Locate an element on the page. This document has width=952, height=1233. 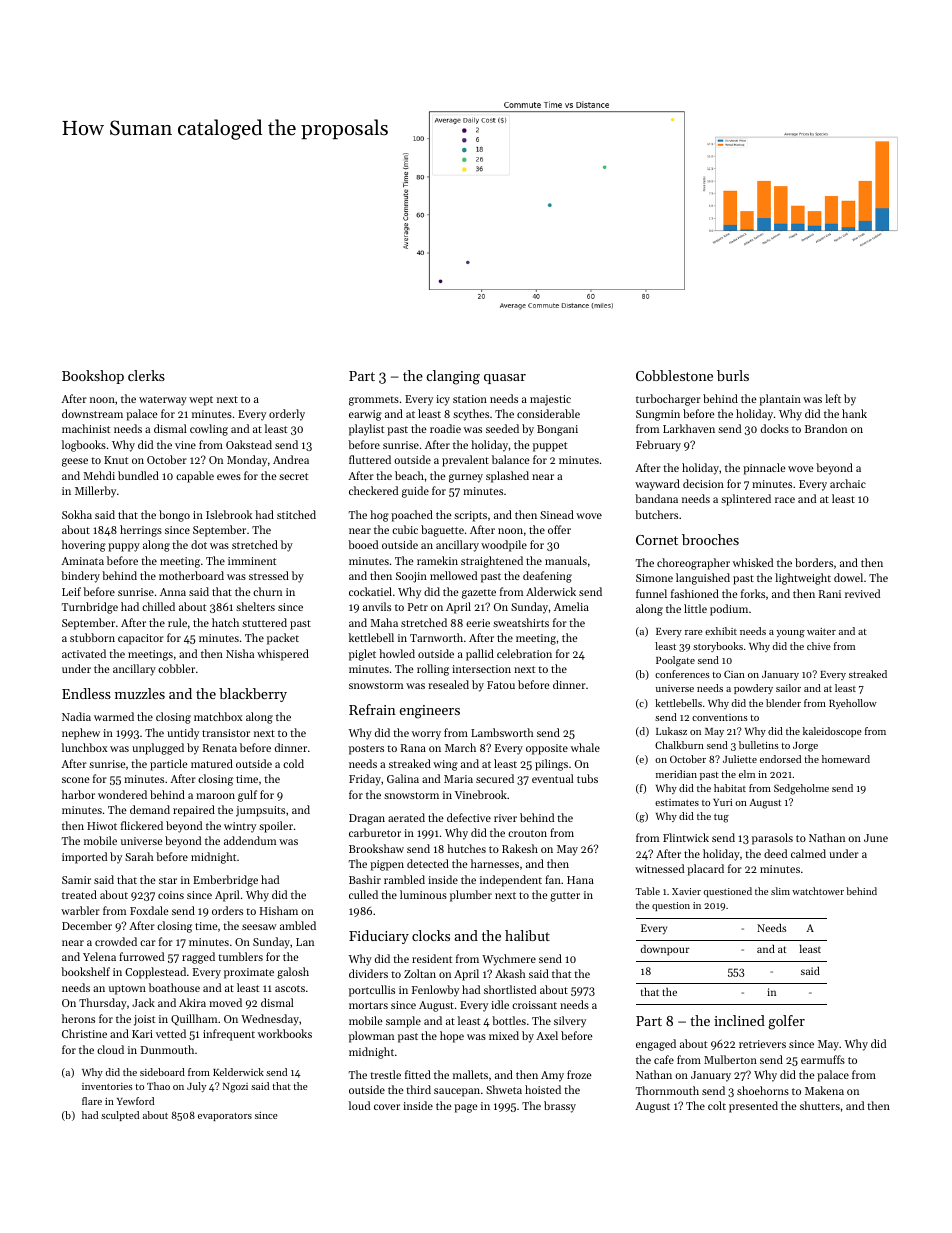
repaired is located at coordinates (194, 811).
